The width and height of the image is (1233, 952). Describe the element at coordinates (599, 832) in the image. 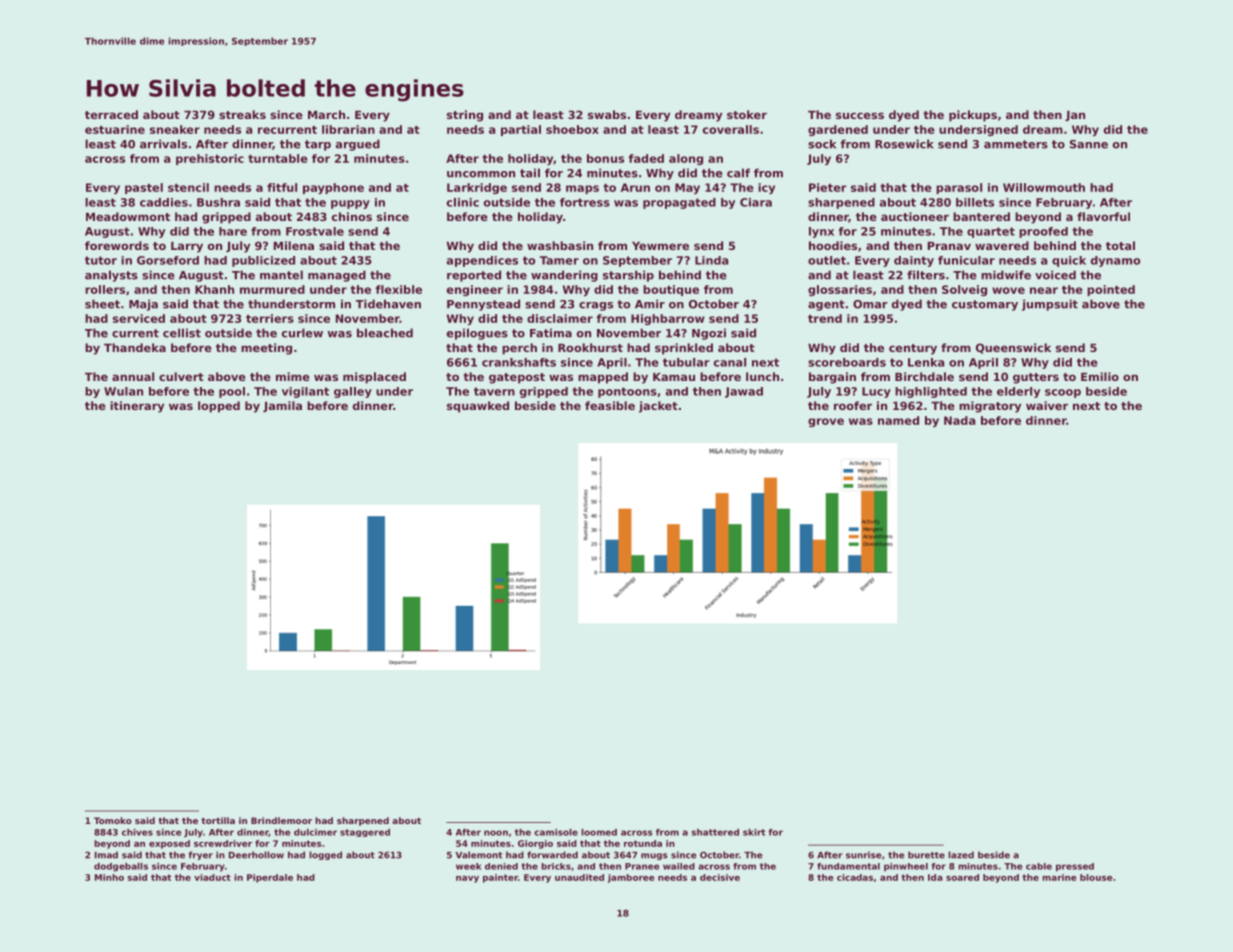

I see `loomed` at that location.
